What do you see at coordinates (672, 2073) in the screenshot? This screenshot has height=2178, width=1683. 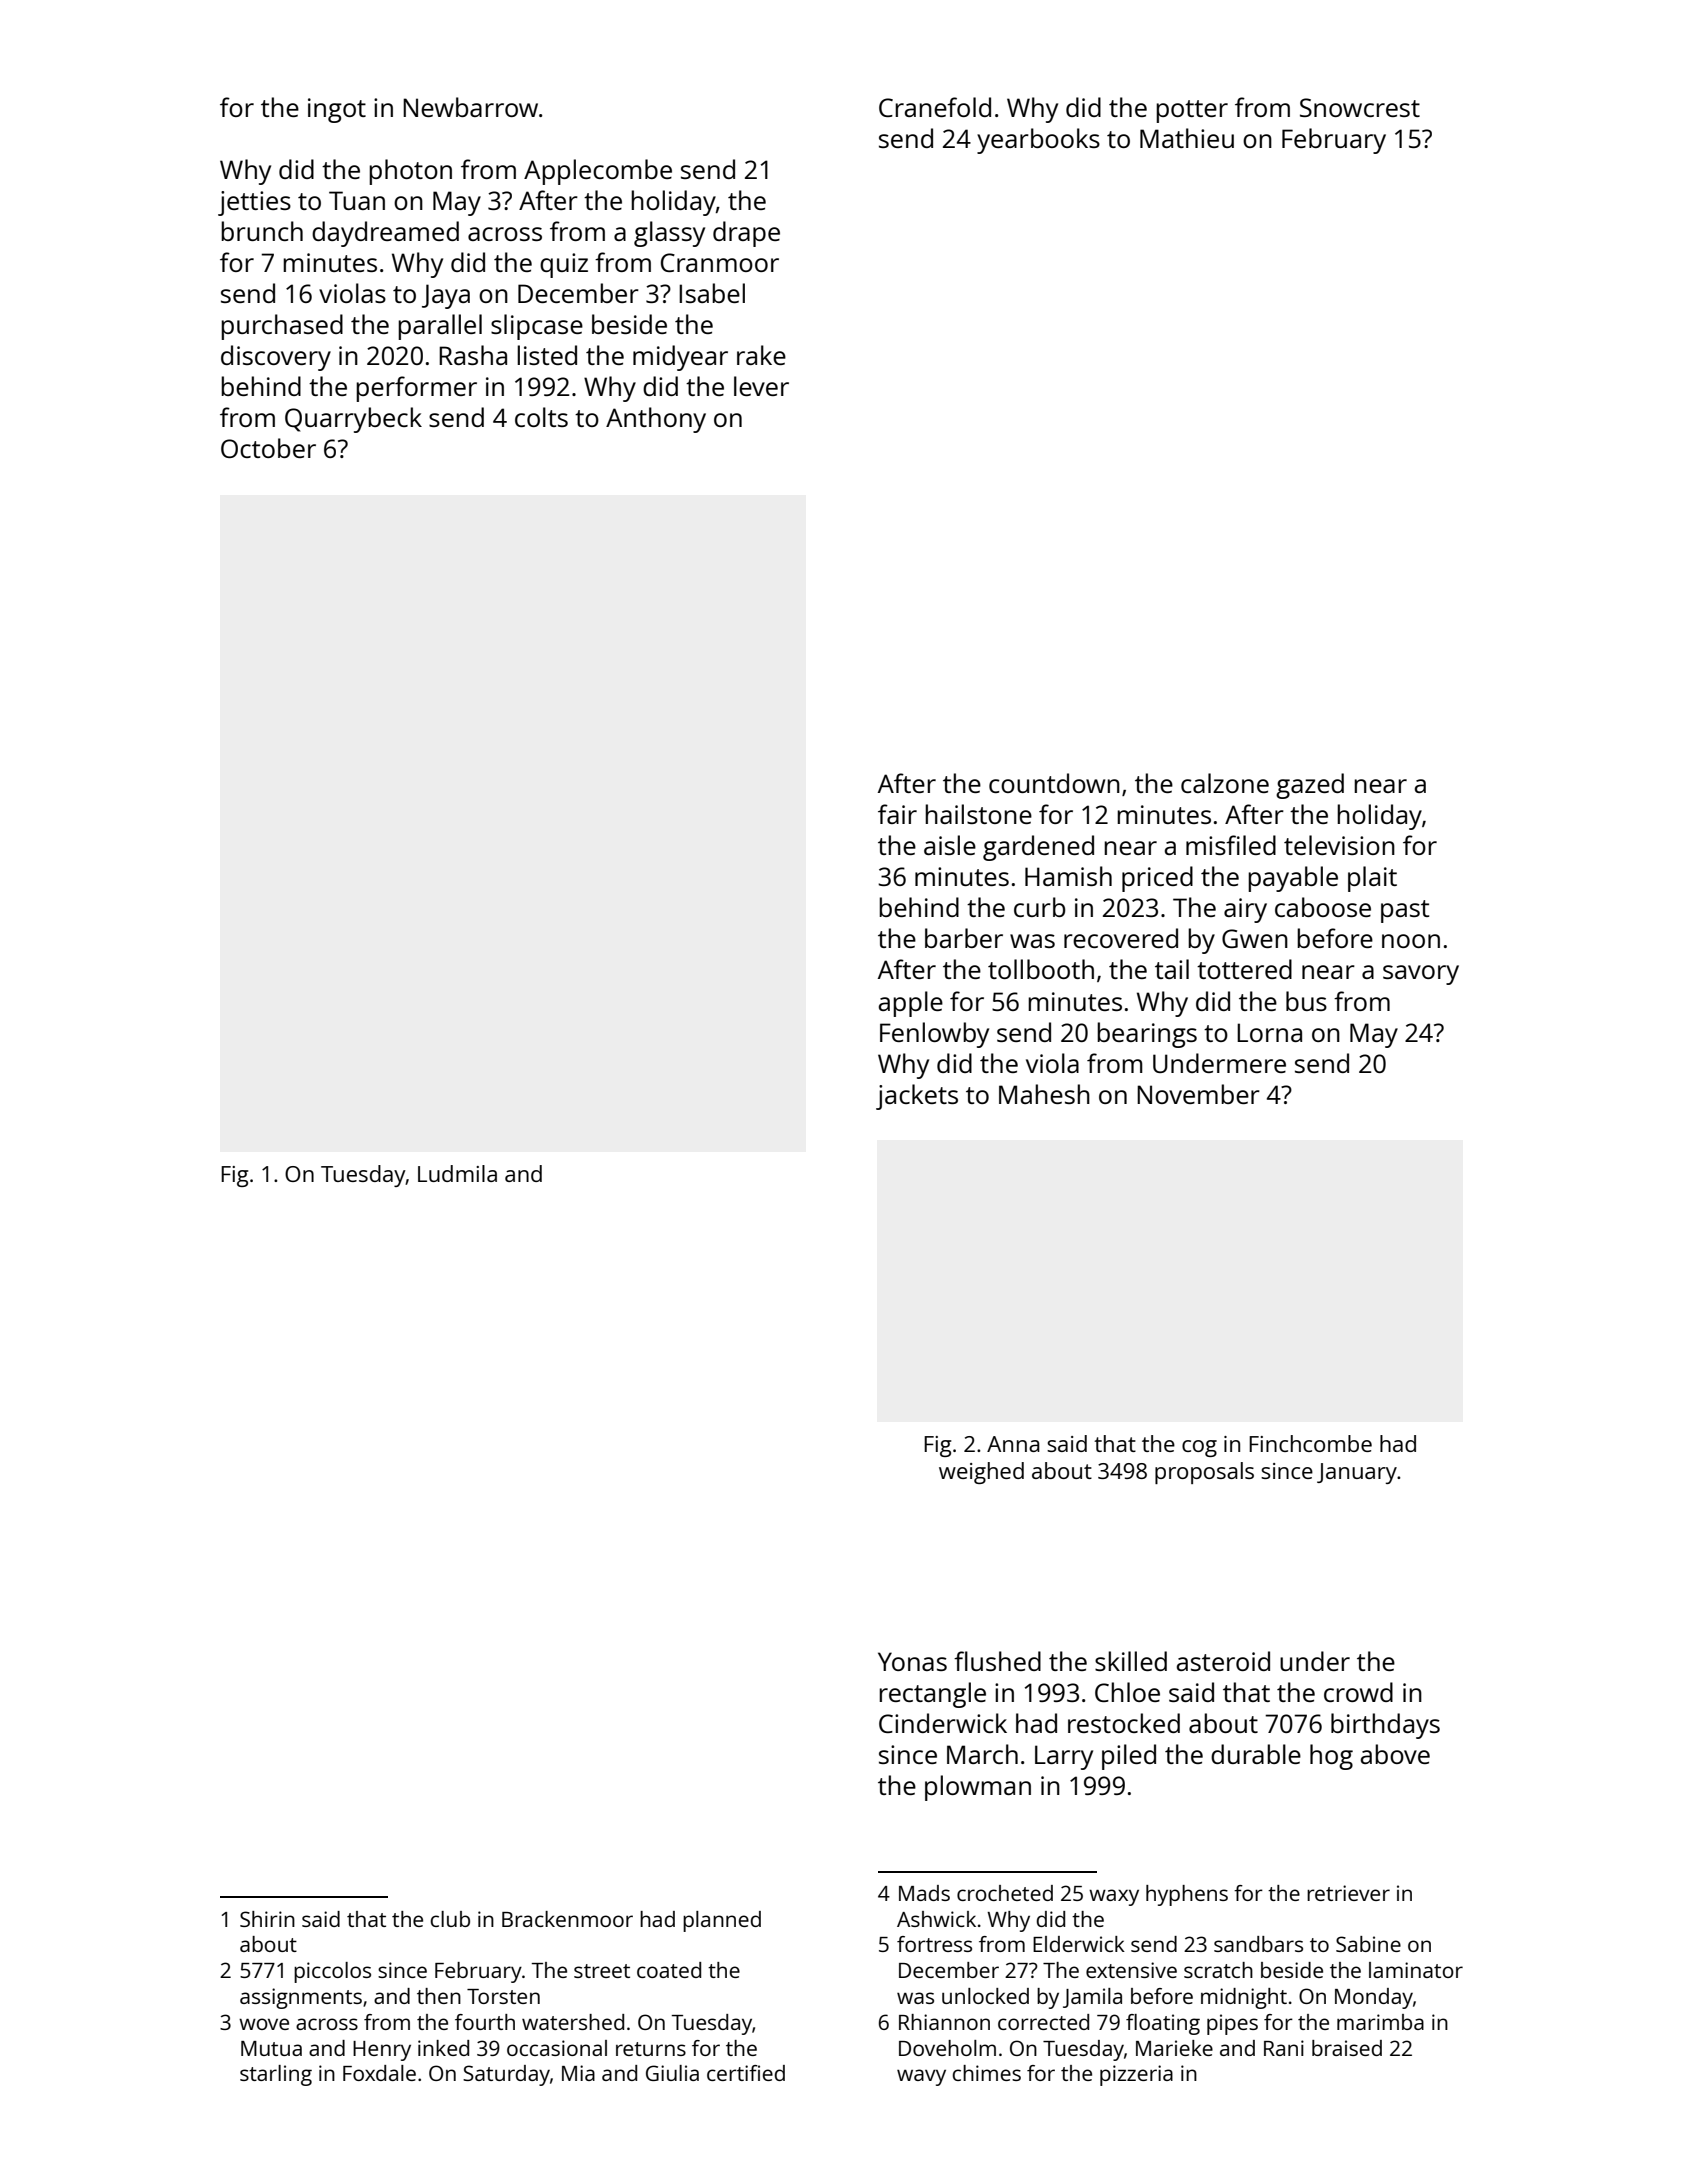 I see `Giulia` at bounding box center [672, 2073].
